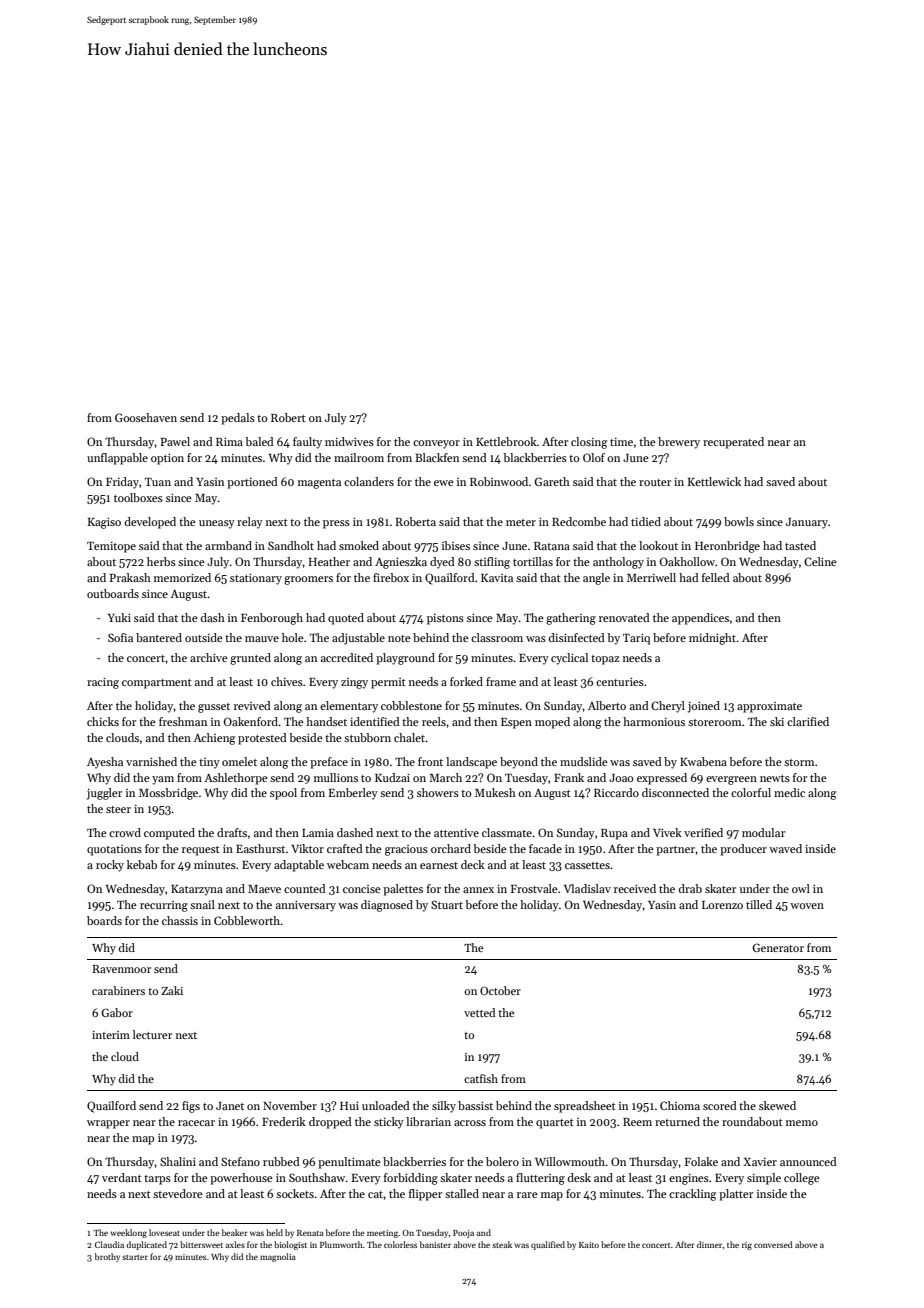 The image size is (924, 1308). What do you see at coordinates (506, 441) in the page?
I see `Kettlebrook` at bounding box center [506, 441].
